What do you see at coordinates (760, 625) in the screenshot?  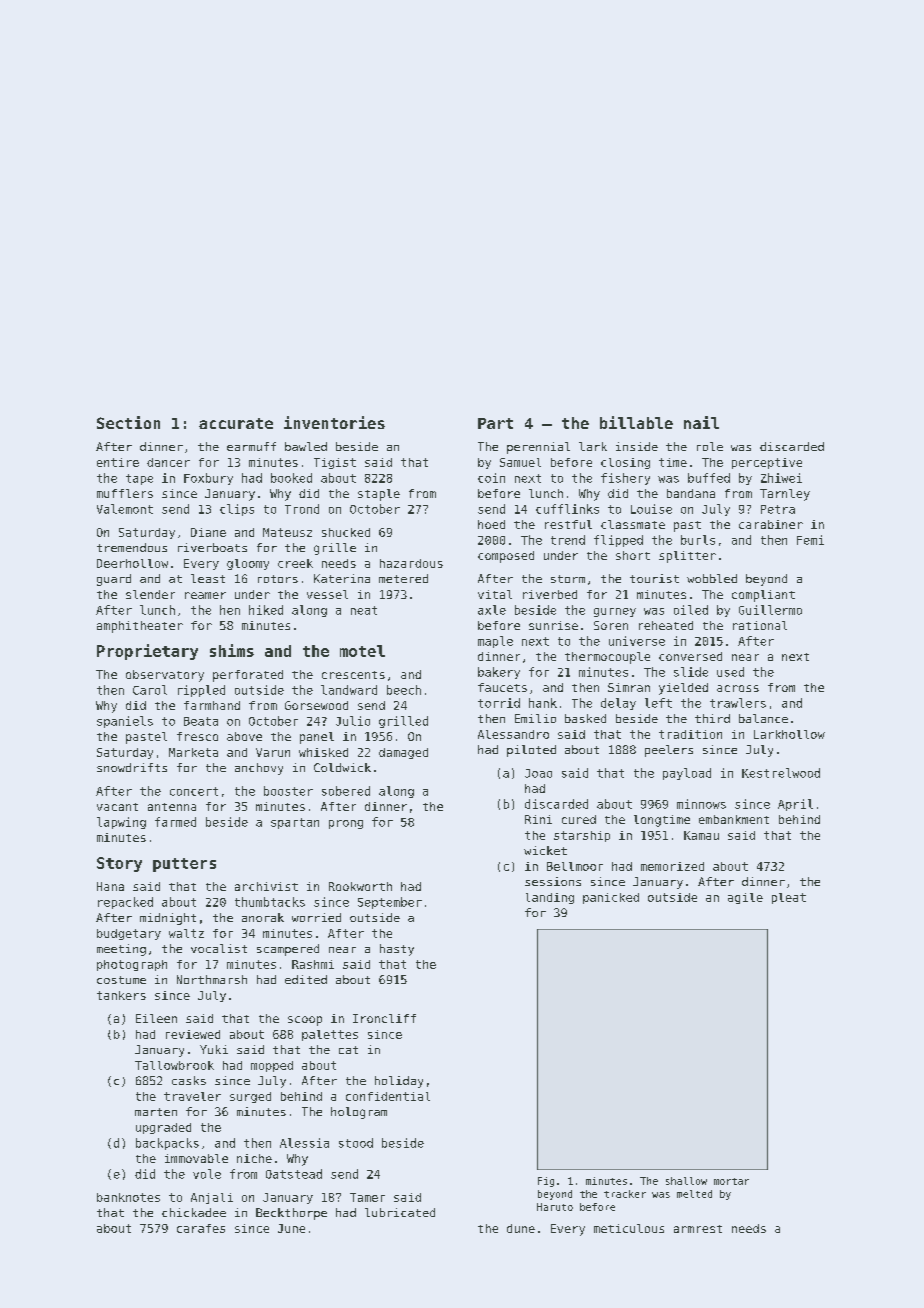 I see `rational` at bounding box center [760, 625].
